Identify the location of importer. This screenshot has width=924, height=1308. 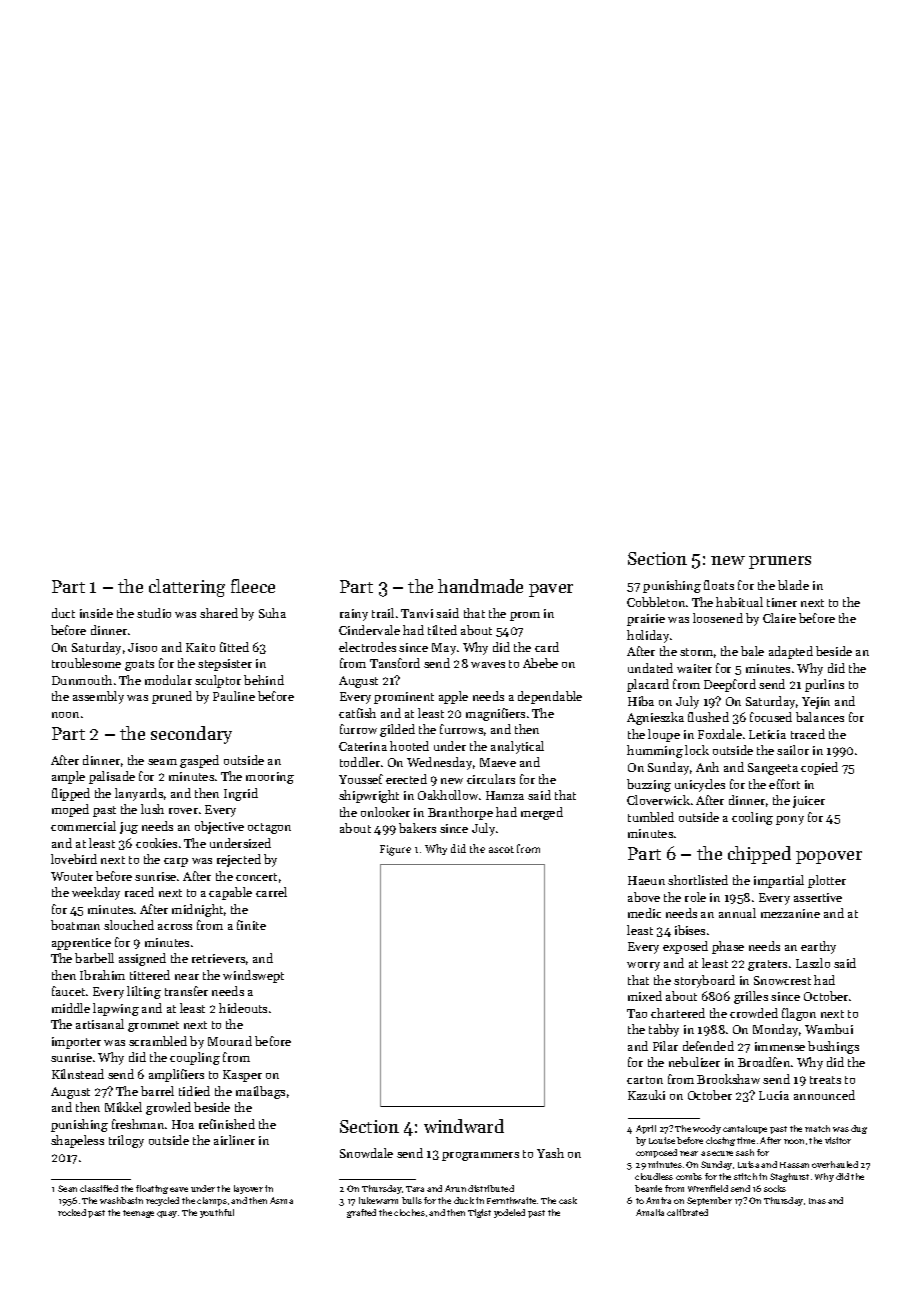
(76, 1043).
